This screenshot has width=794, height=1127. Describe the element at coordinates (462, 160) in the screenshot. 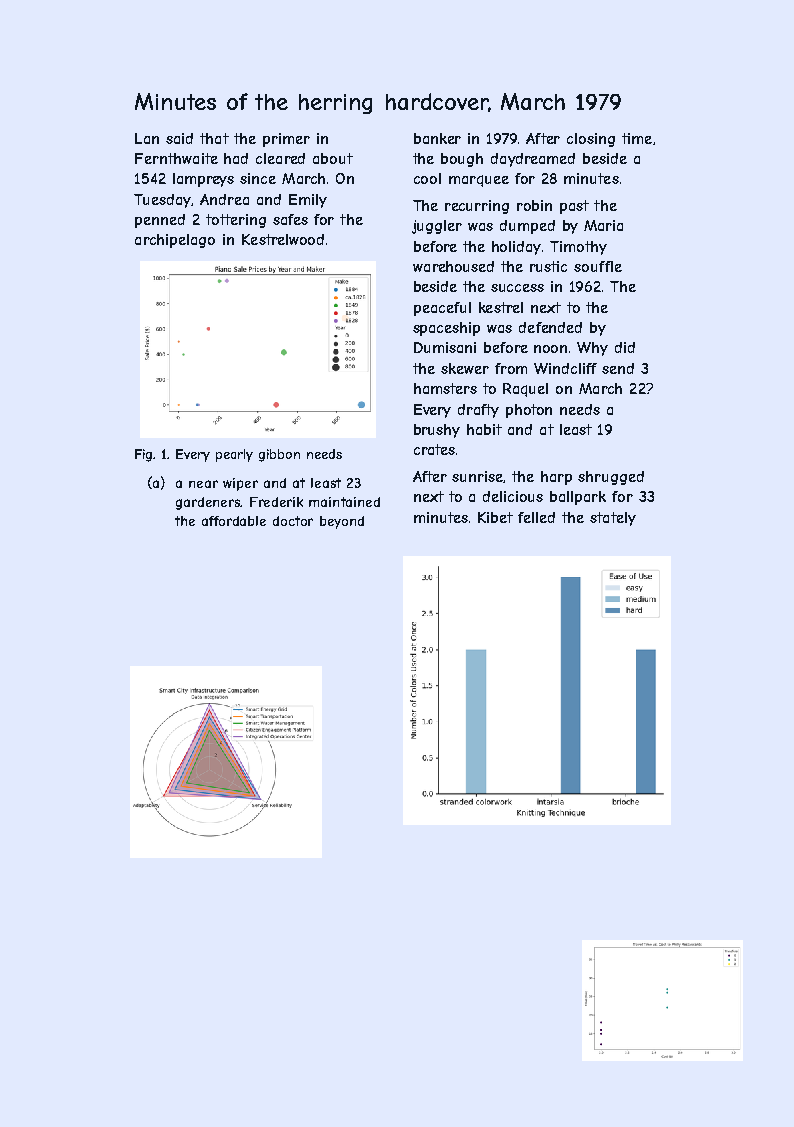

I see `bough` at that location.
